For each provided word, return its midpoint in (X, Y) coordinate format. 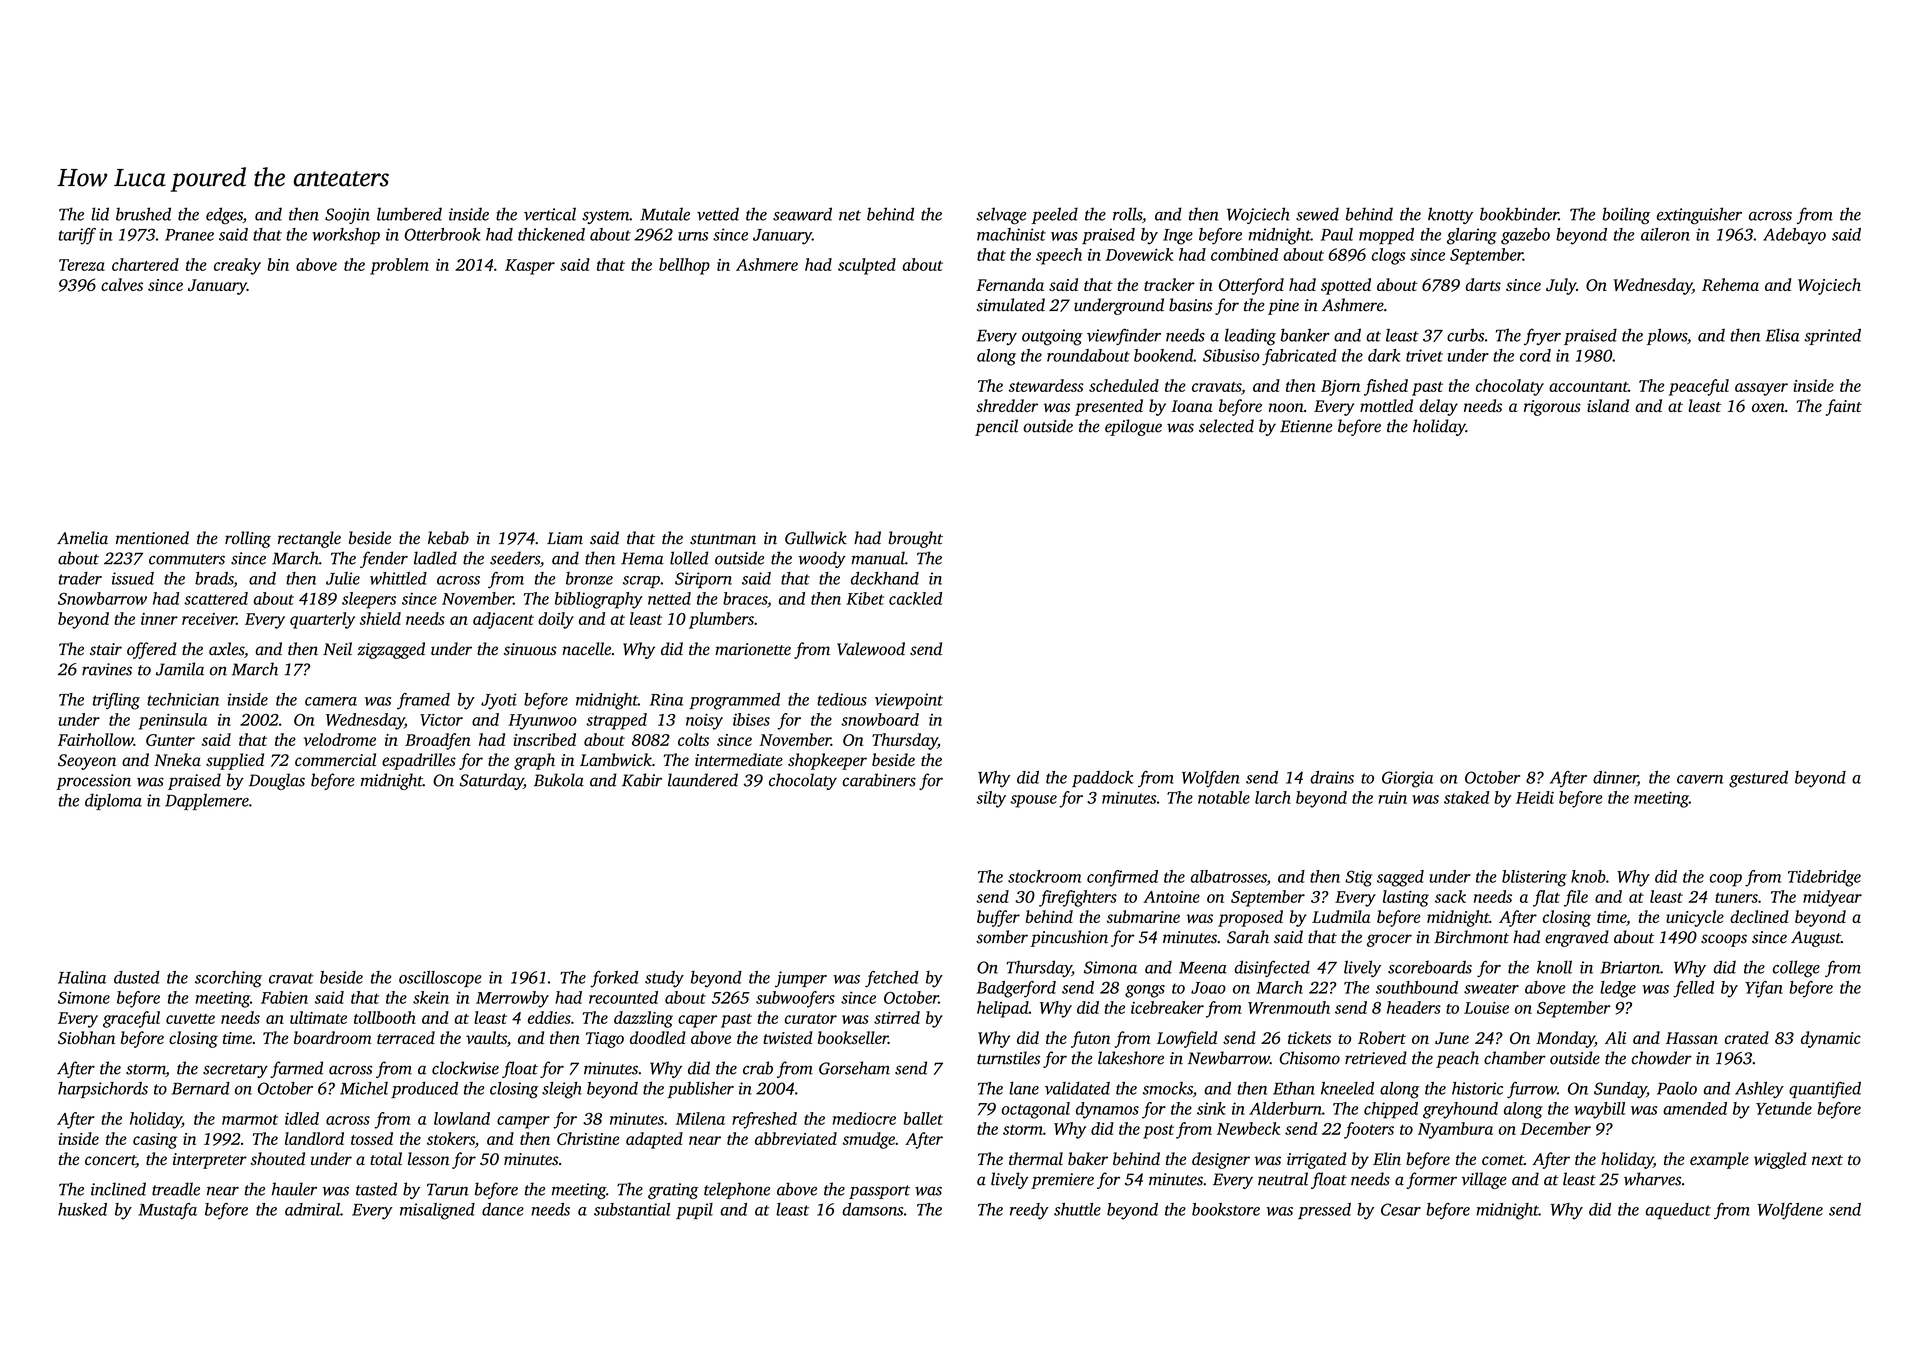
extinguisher (1699, 216)
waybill (1599, 1110)
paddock (1102, 779)
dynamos (1107, 1110)
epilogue (1133, 427)
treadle (176, 1189)
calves (122, 284)
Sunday (1620, 1090)
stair (106, 649)
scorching (228, 979)
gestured (1758, 779)
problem (399, 266)
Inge (1178, 237)
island (1608, 405)
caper (697, 1021)
